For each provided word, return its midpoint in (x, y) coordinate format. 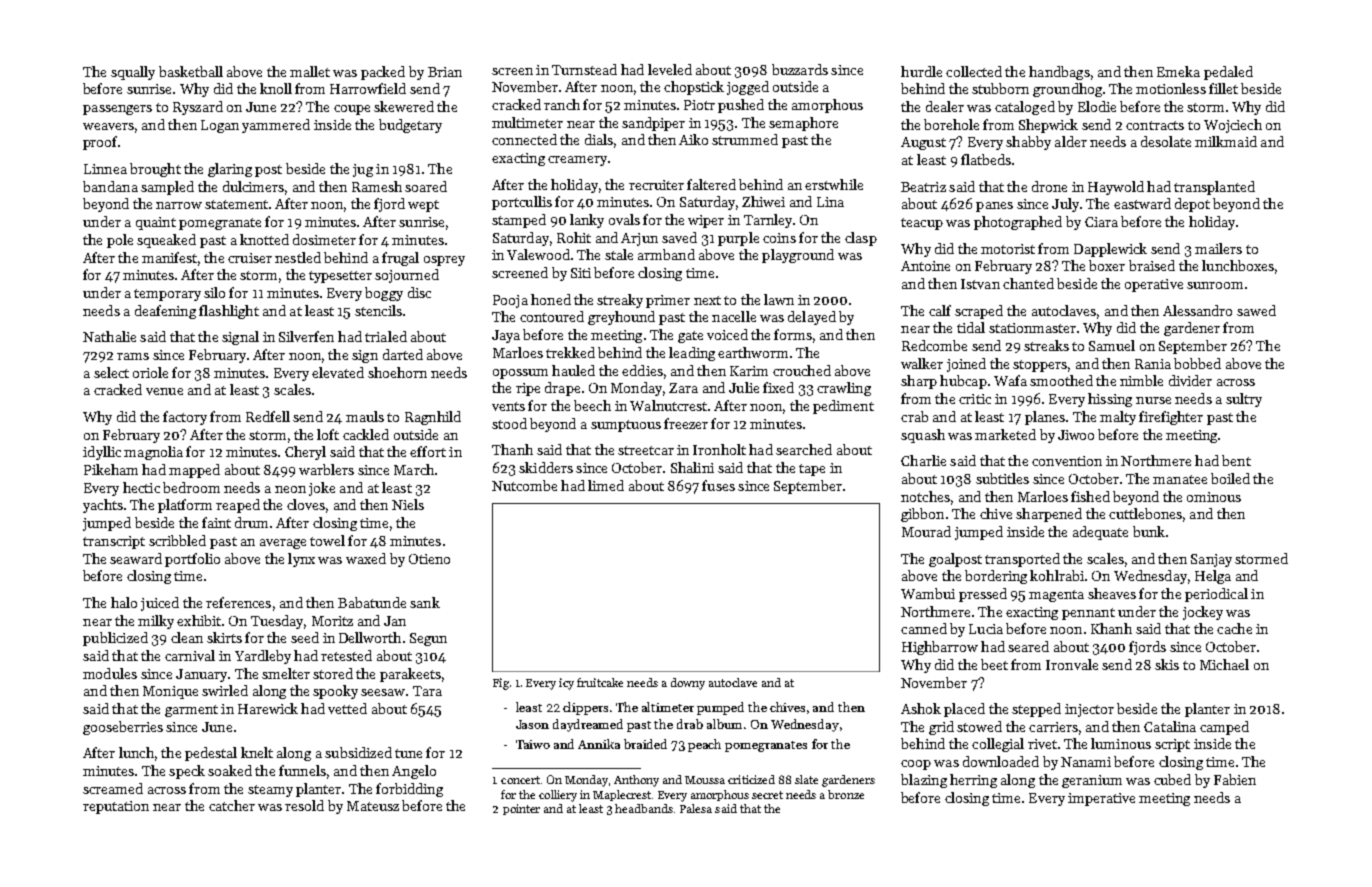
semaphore (803, 124)
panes (994, 207)
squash (923, 436)
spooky (335, 692)
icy (566, 684)
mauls (365, 416)
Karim (749, 371)
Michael (1224, 664)
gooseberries (123, 728)
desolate (1166, 141)
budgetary (410, 126)
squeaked (166, 241)
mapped (194, 471)
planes (1045, 418)
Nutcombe (524, 485)
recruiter (656, 185)
